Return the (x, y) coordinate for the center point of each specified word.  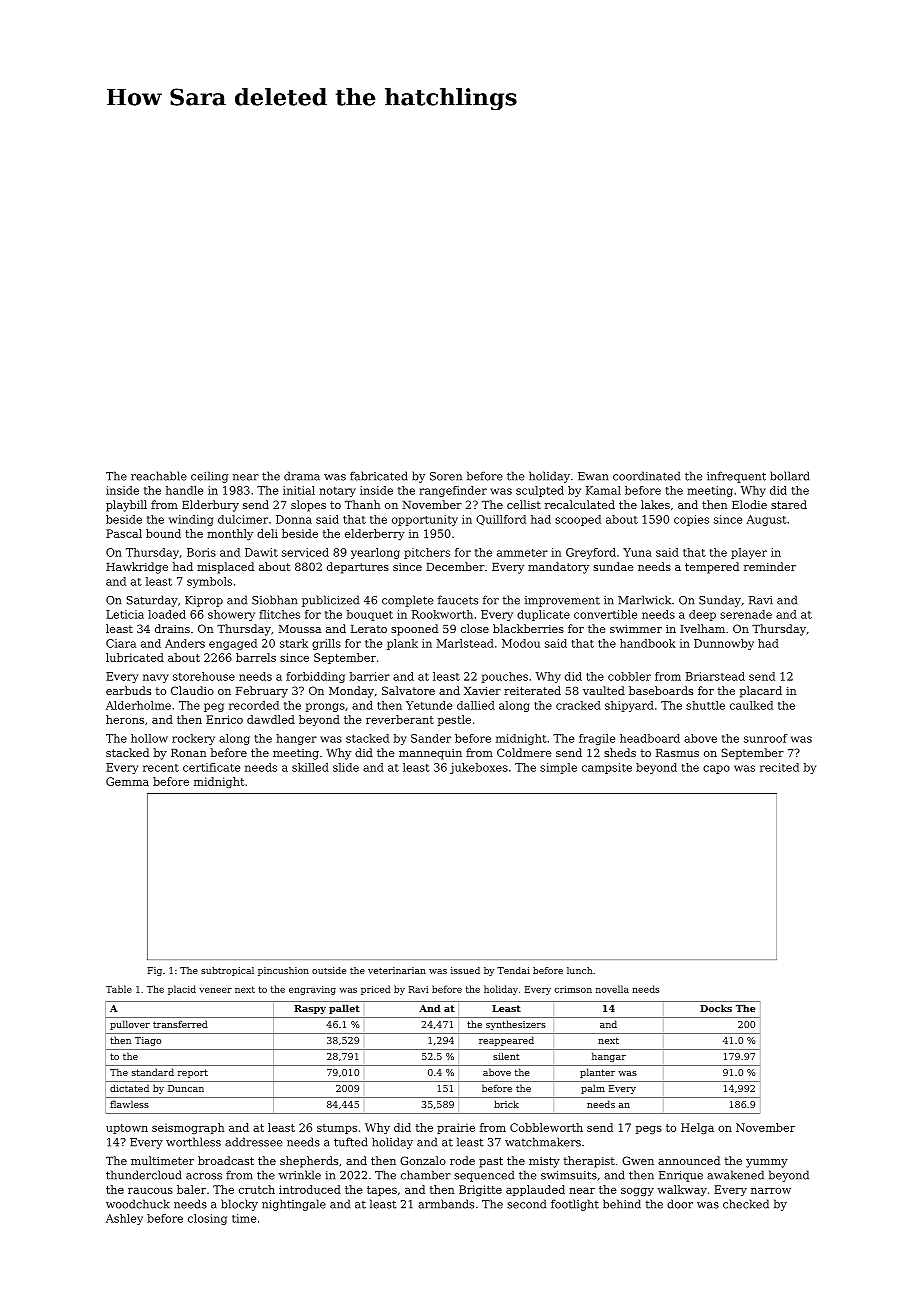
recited (779, 767)
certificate (211, 767)
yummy (767, 1163)
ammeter (522, 553)
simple (558, 768)
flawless (129, 1104)
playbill (126, 506)
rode (462, 1160)
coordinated (646, 476)
